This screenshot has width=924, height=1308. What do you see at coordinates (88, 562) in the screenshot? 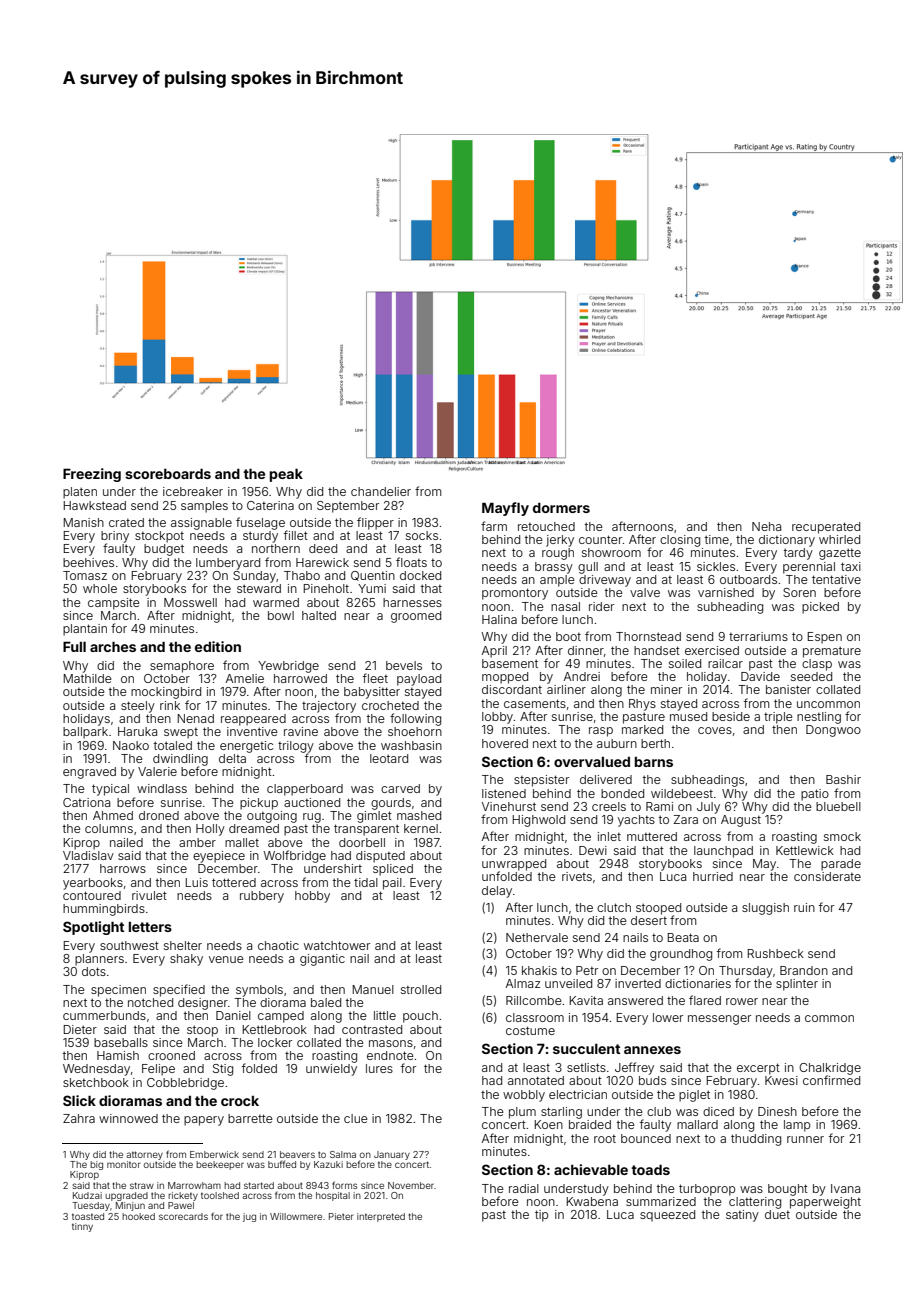
I see `beehives` at bounding box center [88, 562].
